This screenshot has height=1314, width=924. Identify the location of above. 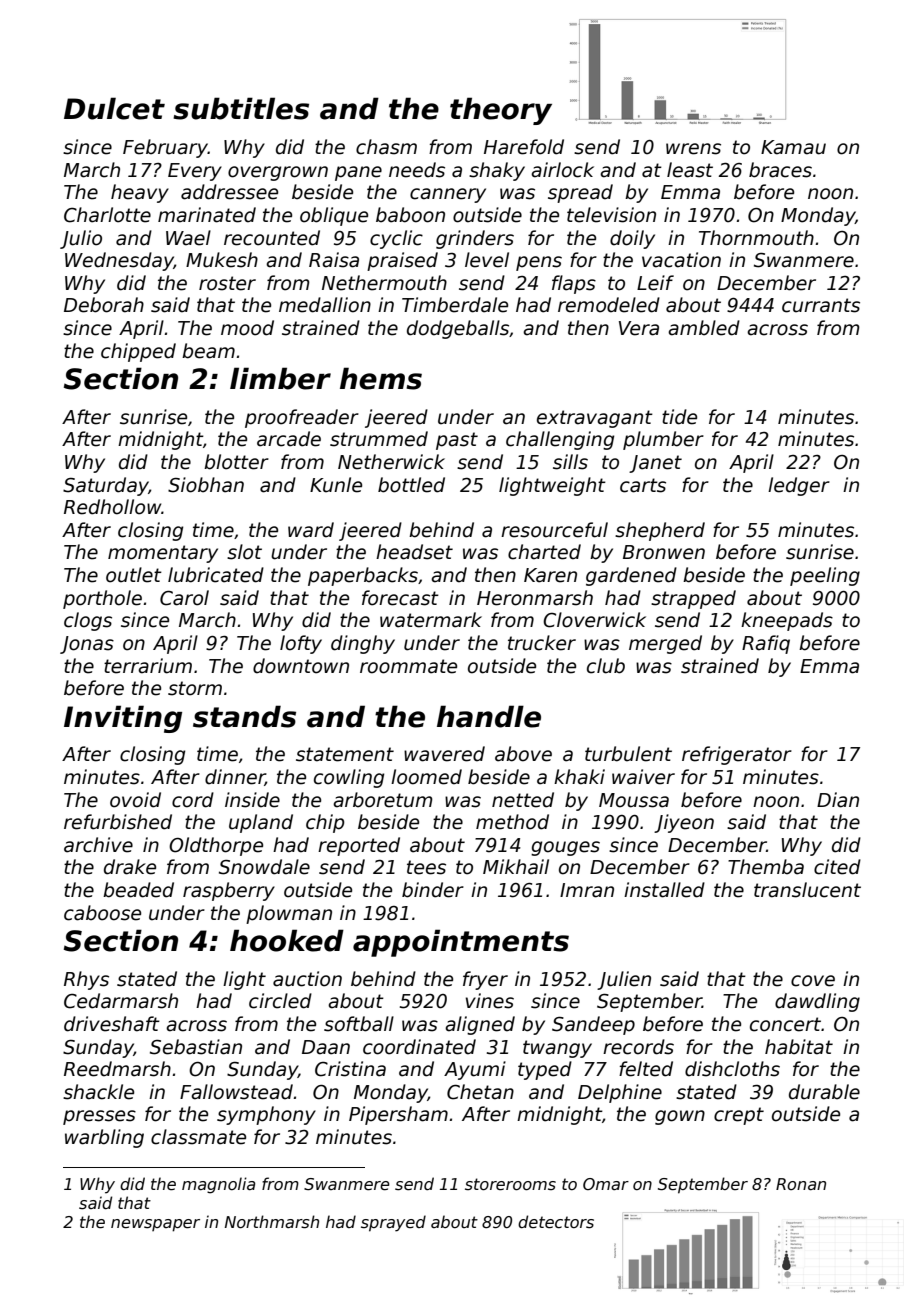
(523, 754).
